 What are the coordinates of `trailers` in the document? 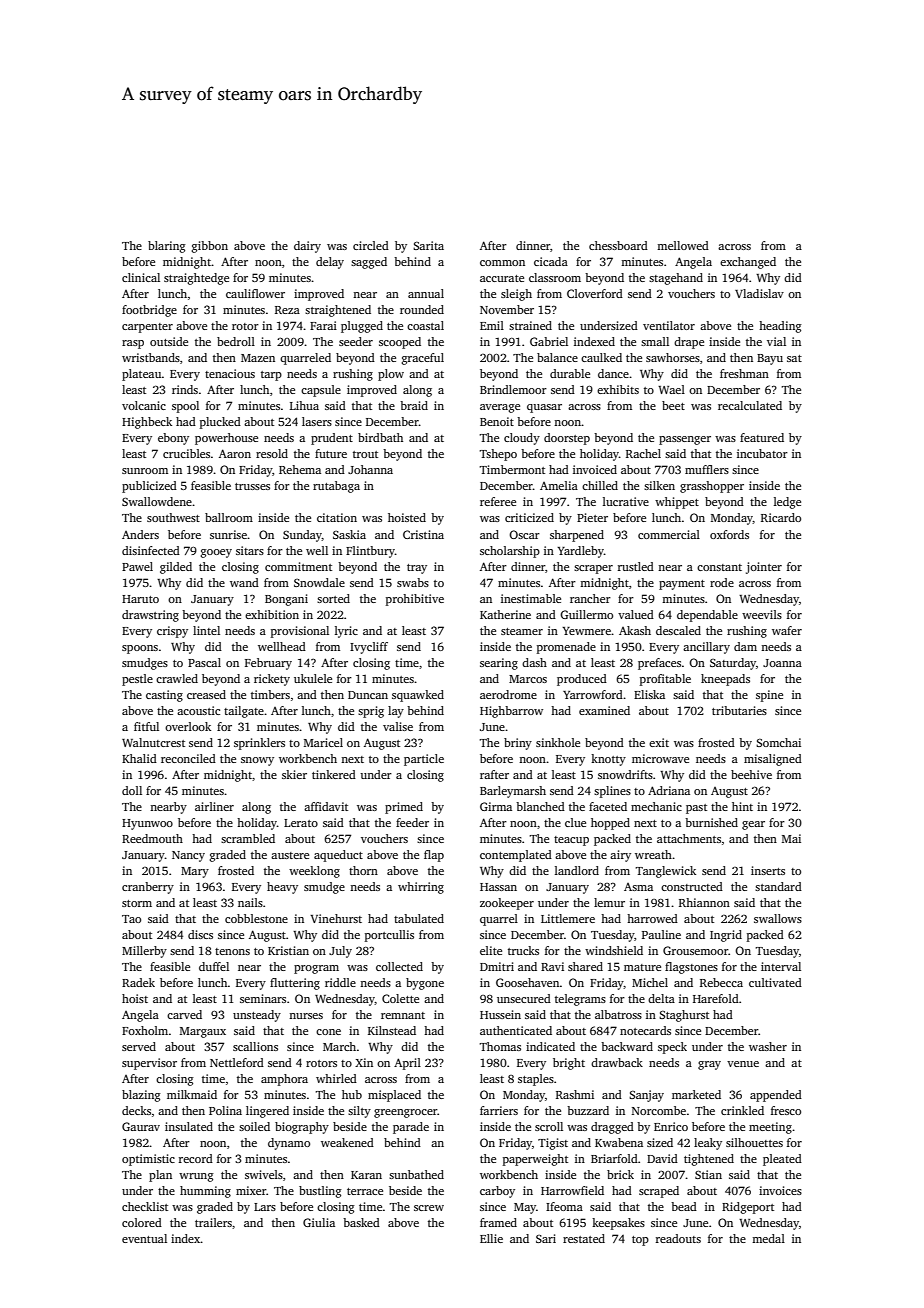 It's located at (213, 1222).
